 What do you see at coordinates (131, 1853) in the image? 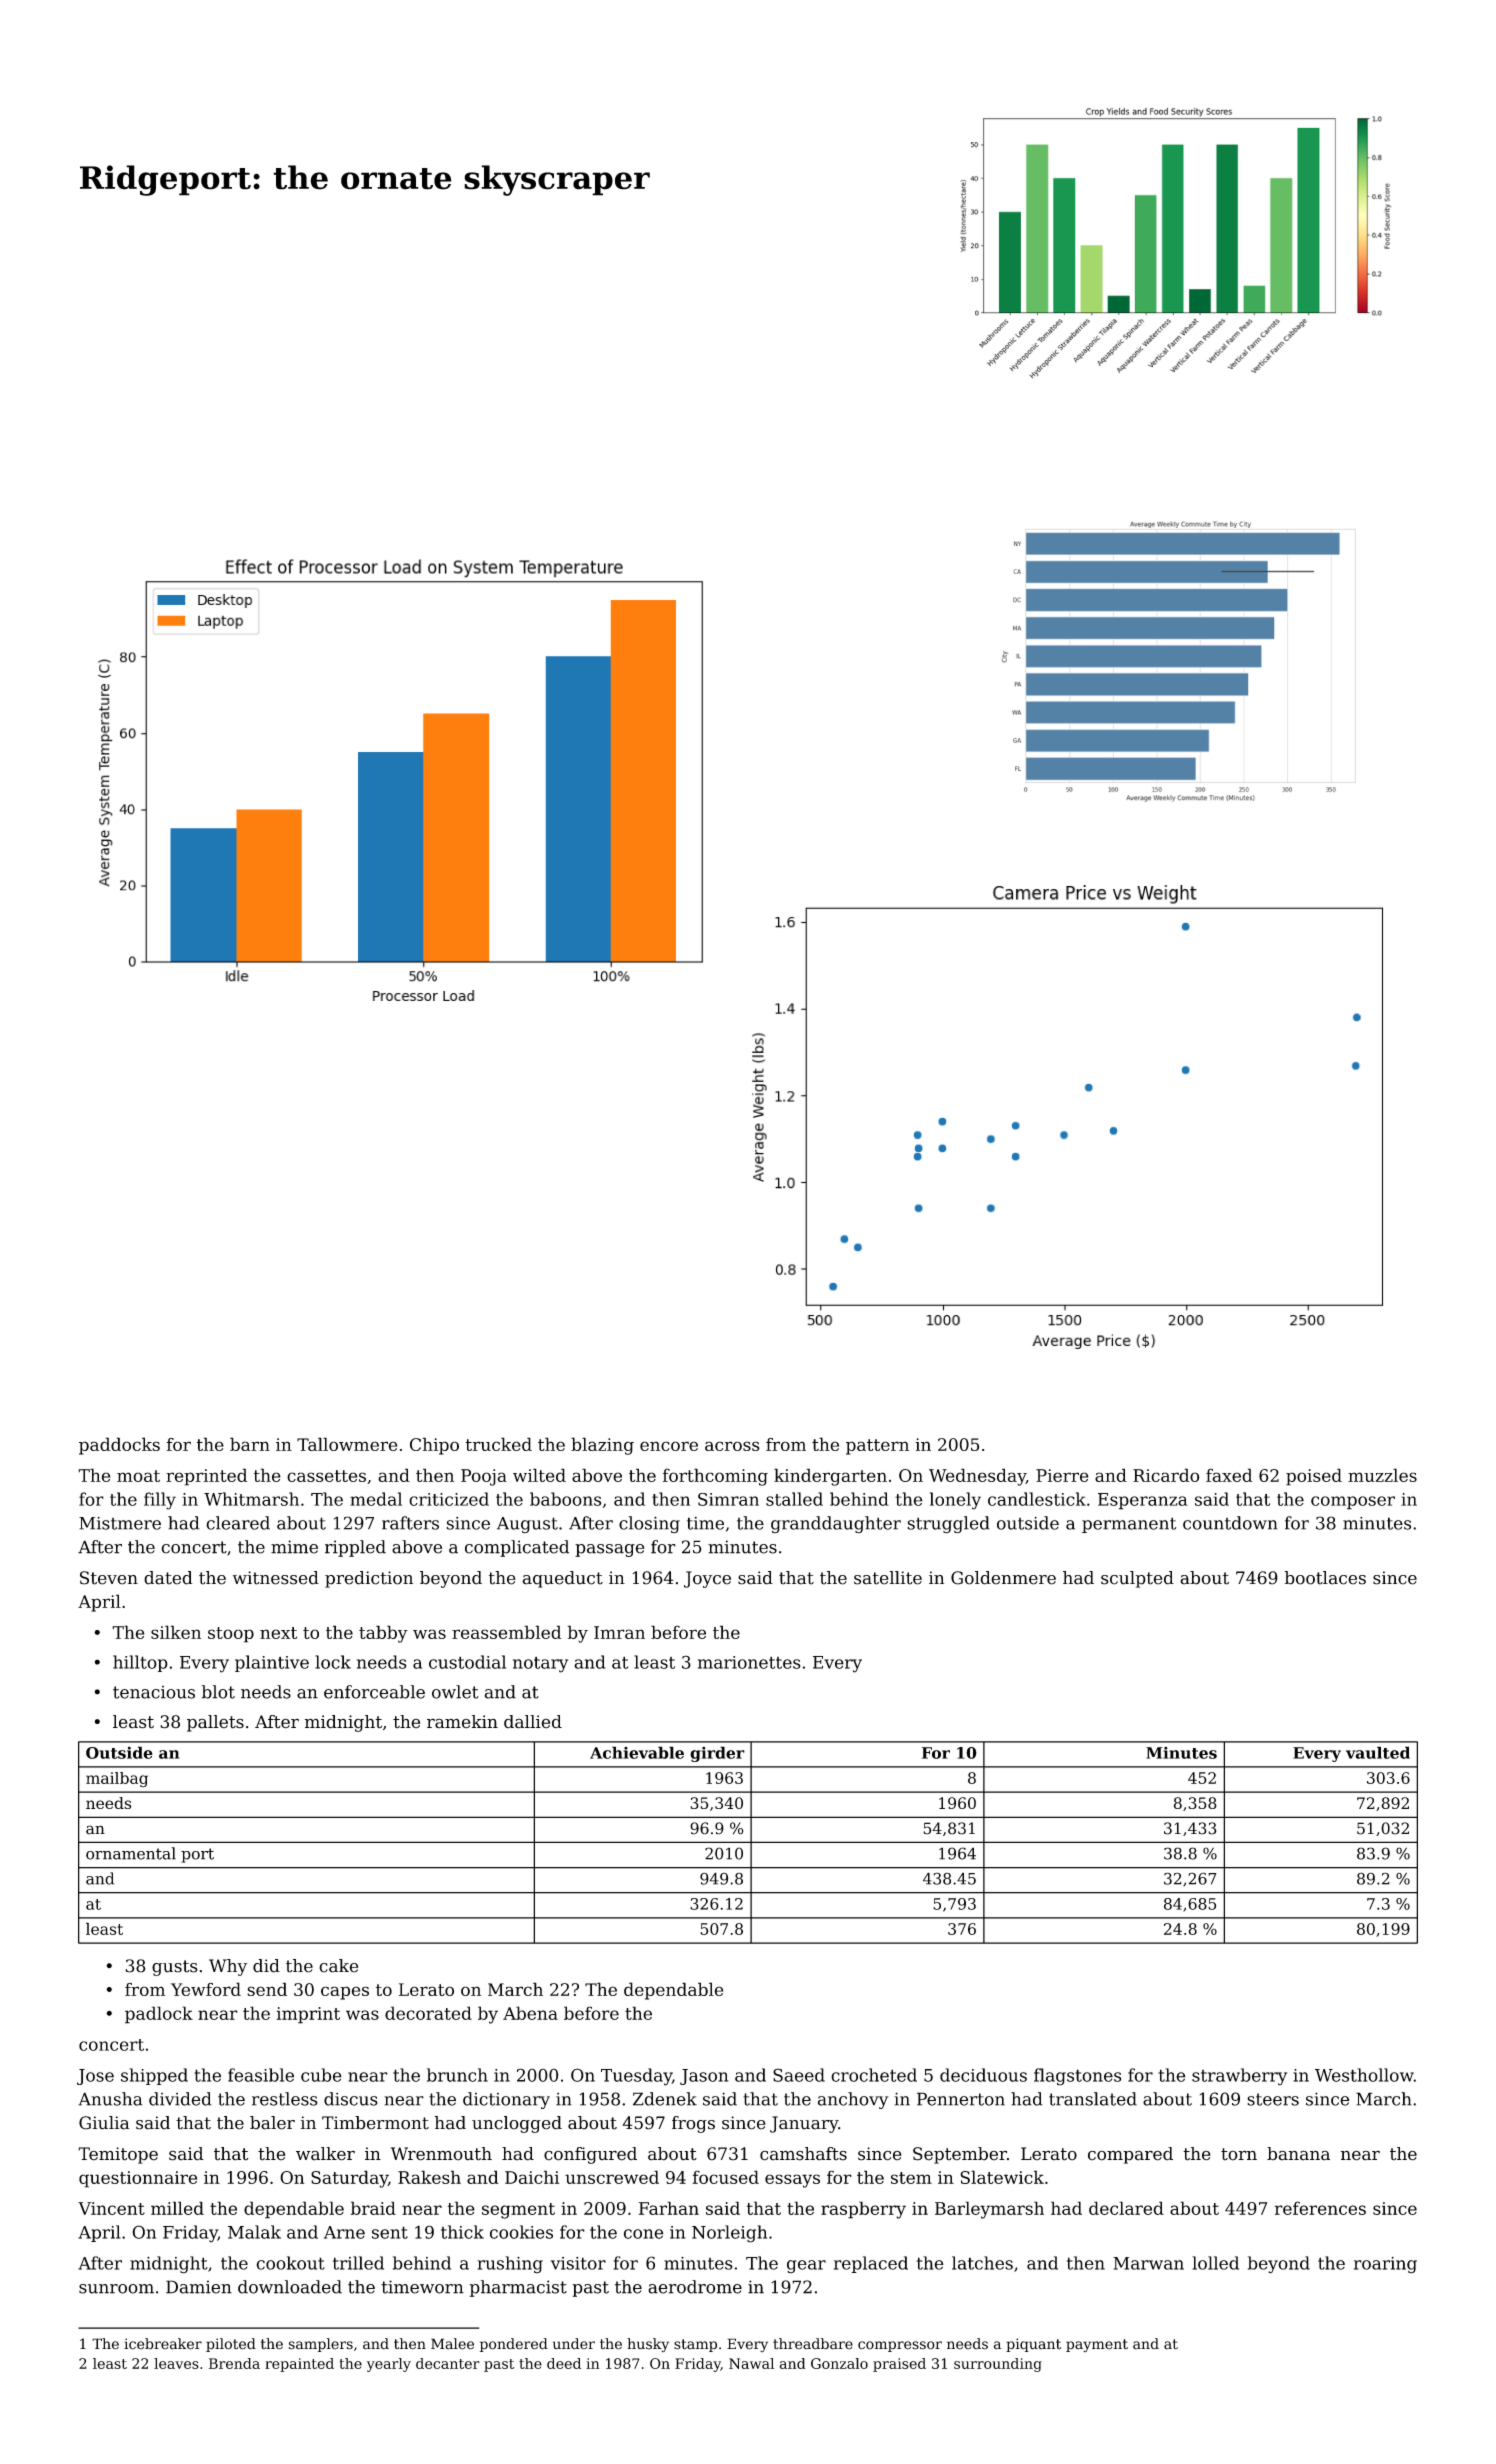
I see `ornamental` at bounding box center [131, 1853].
